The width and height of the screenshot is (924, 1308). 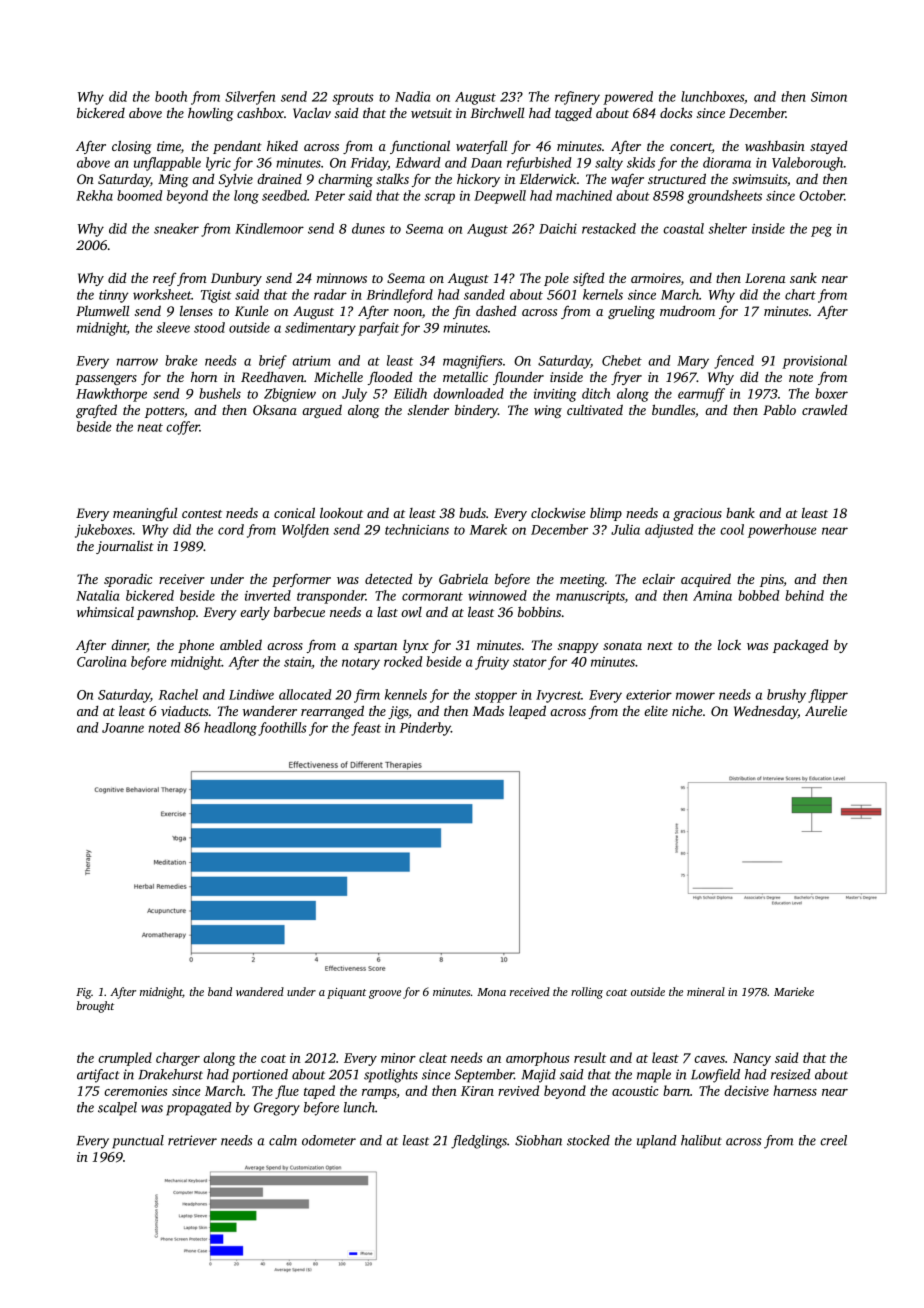 What do you see at coordinates (171, 96) in the screenshot?
I see `booth` at bounding box center [171, 96].
